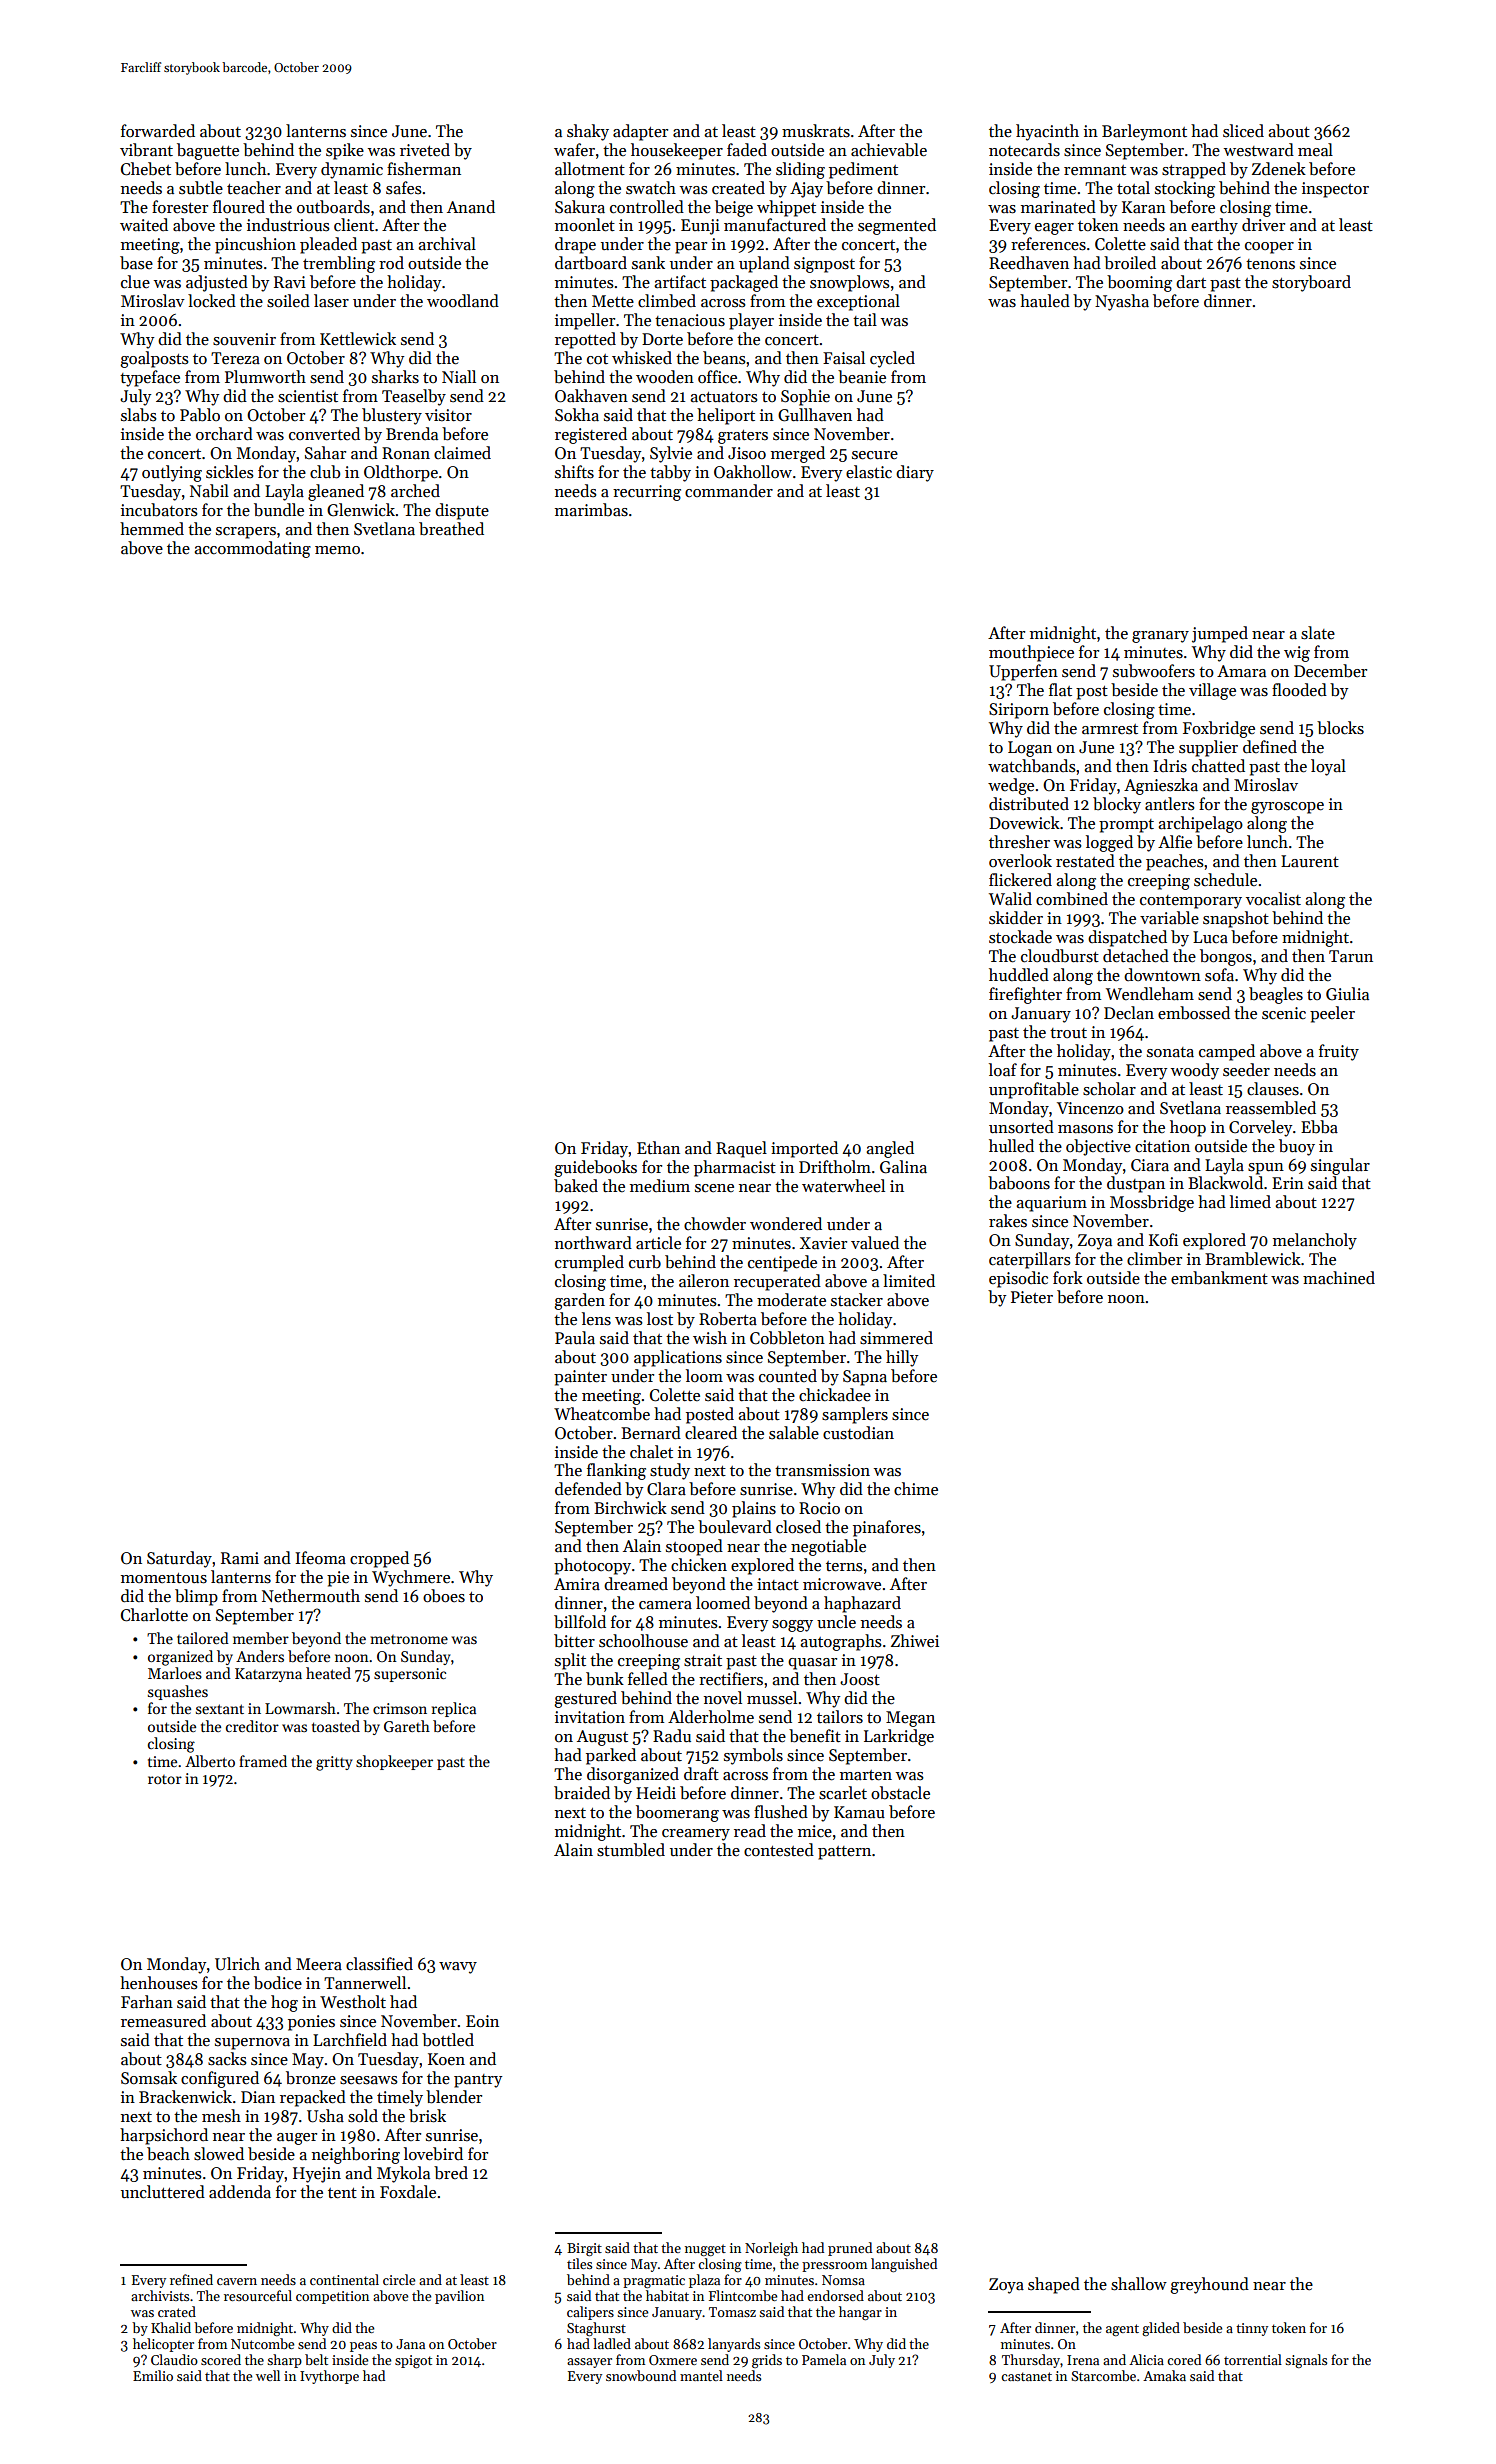 Image resolution: width=1496 pixels, height=2464 pixels. I want to click on creamery, so click(696, 1835).
